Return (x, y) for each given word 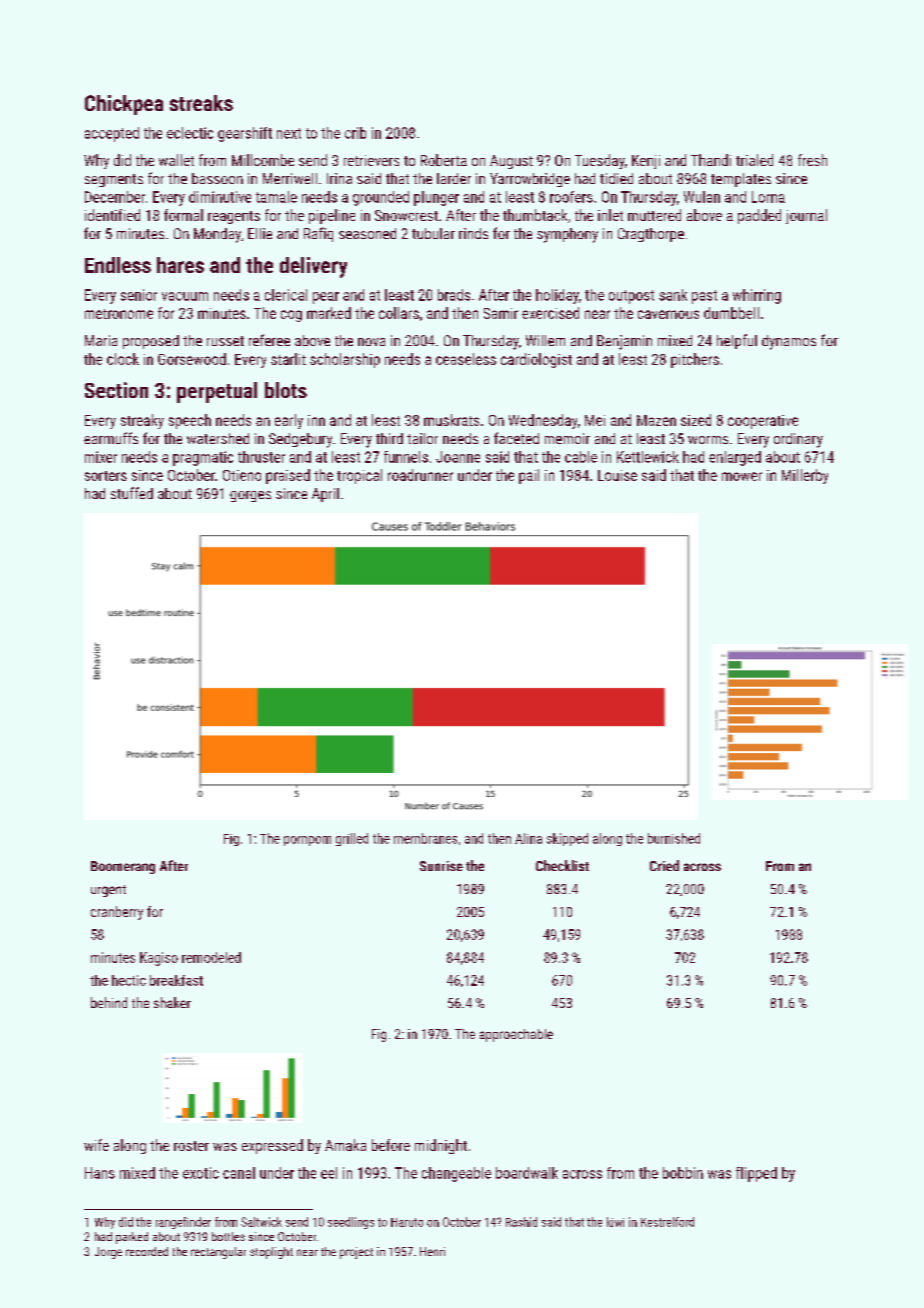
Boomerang (123, 867)
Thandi (711, 160)
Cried (664, 865)
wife (96, 1145)
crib (355, 133)
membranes (425, 838)
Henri (432, 1251)
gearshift (245, 134)
